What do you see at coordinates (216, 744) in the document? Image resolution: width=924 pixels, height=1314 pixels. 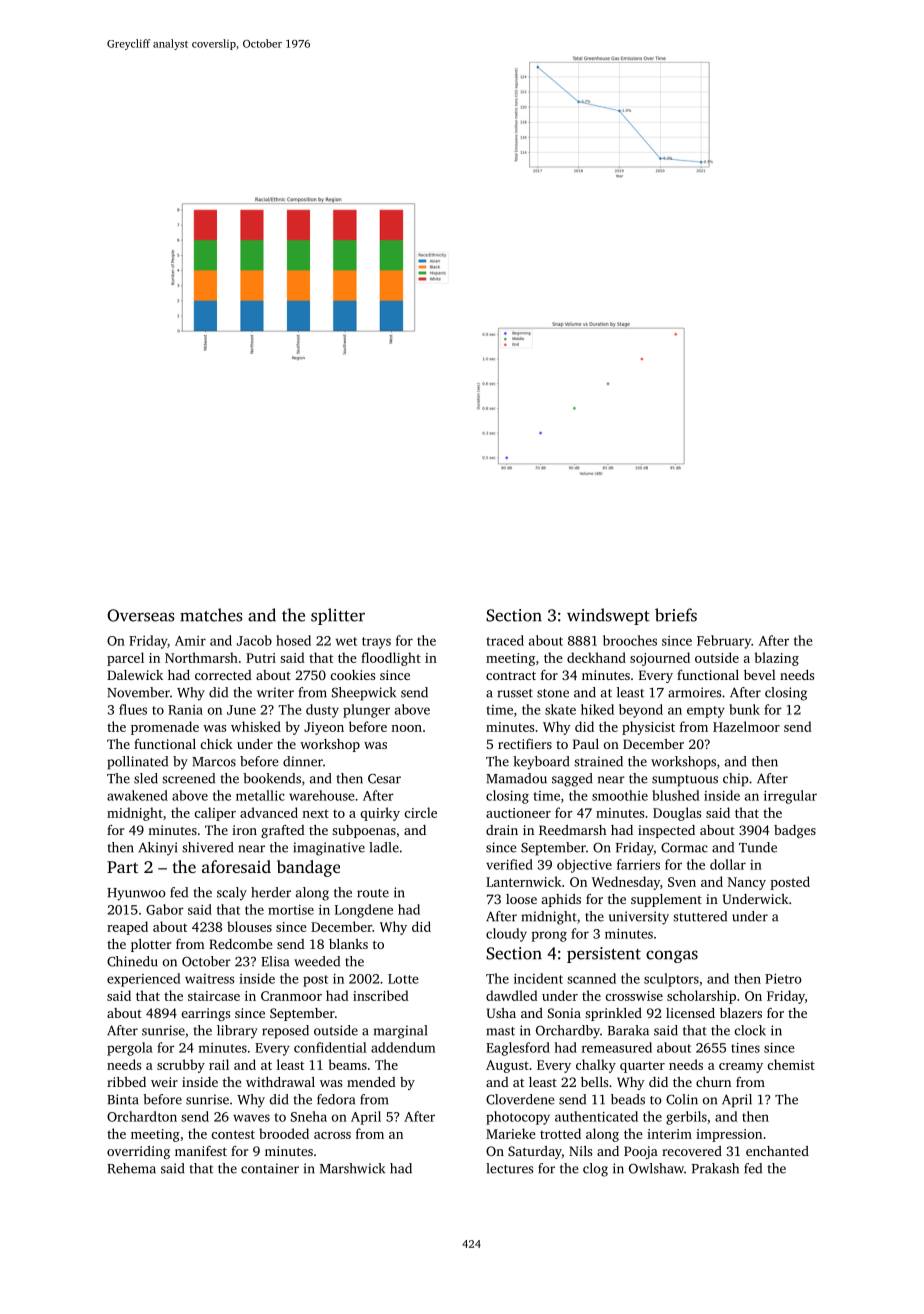 I see `chick` at bounding box center [216, 744].
